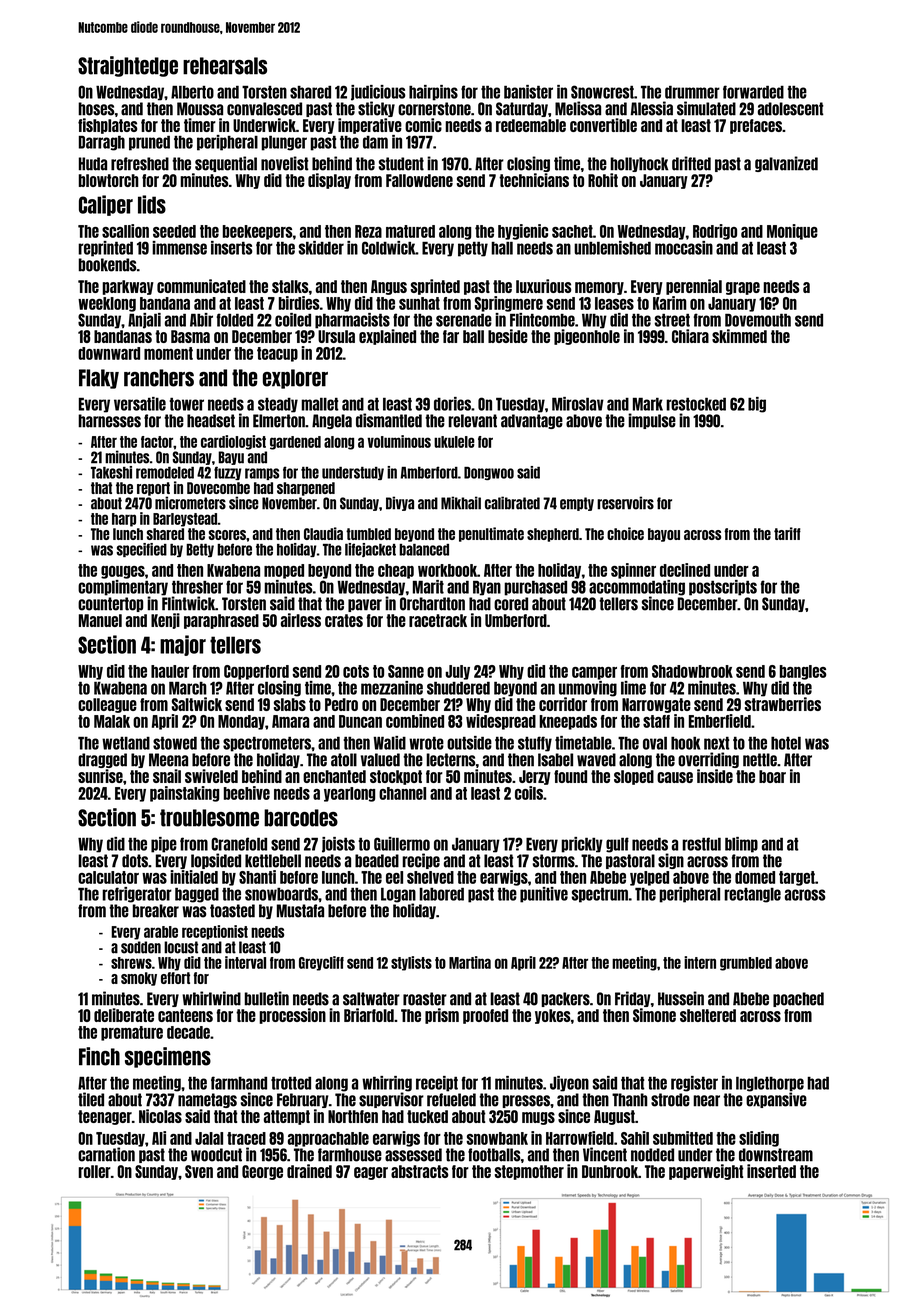  What do you see at coordinates (633, 571) in the page?
I see `spinner` at bounding box center [633, 571].
